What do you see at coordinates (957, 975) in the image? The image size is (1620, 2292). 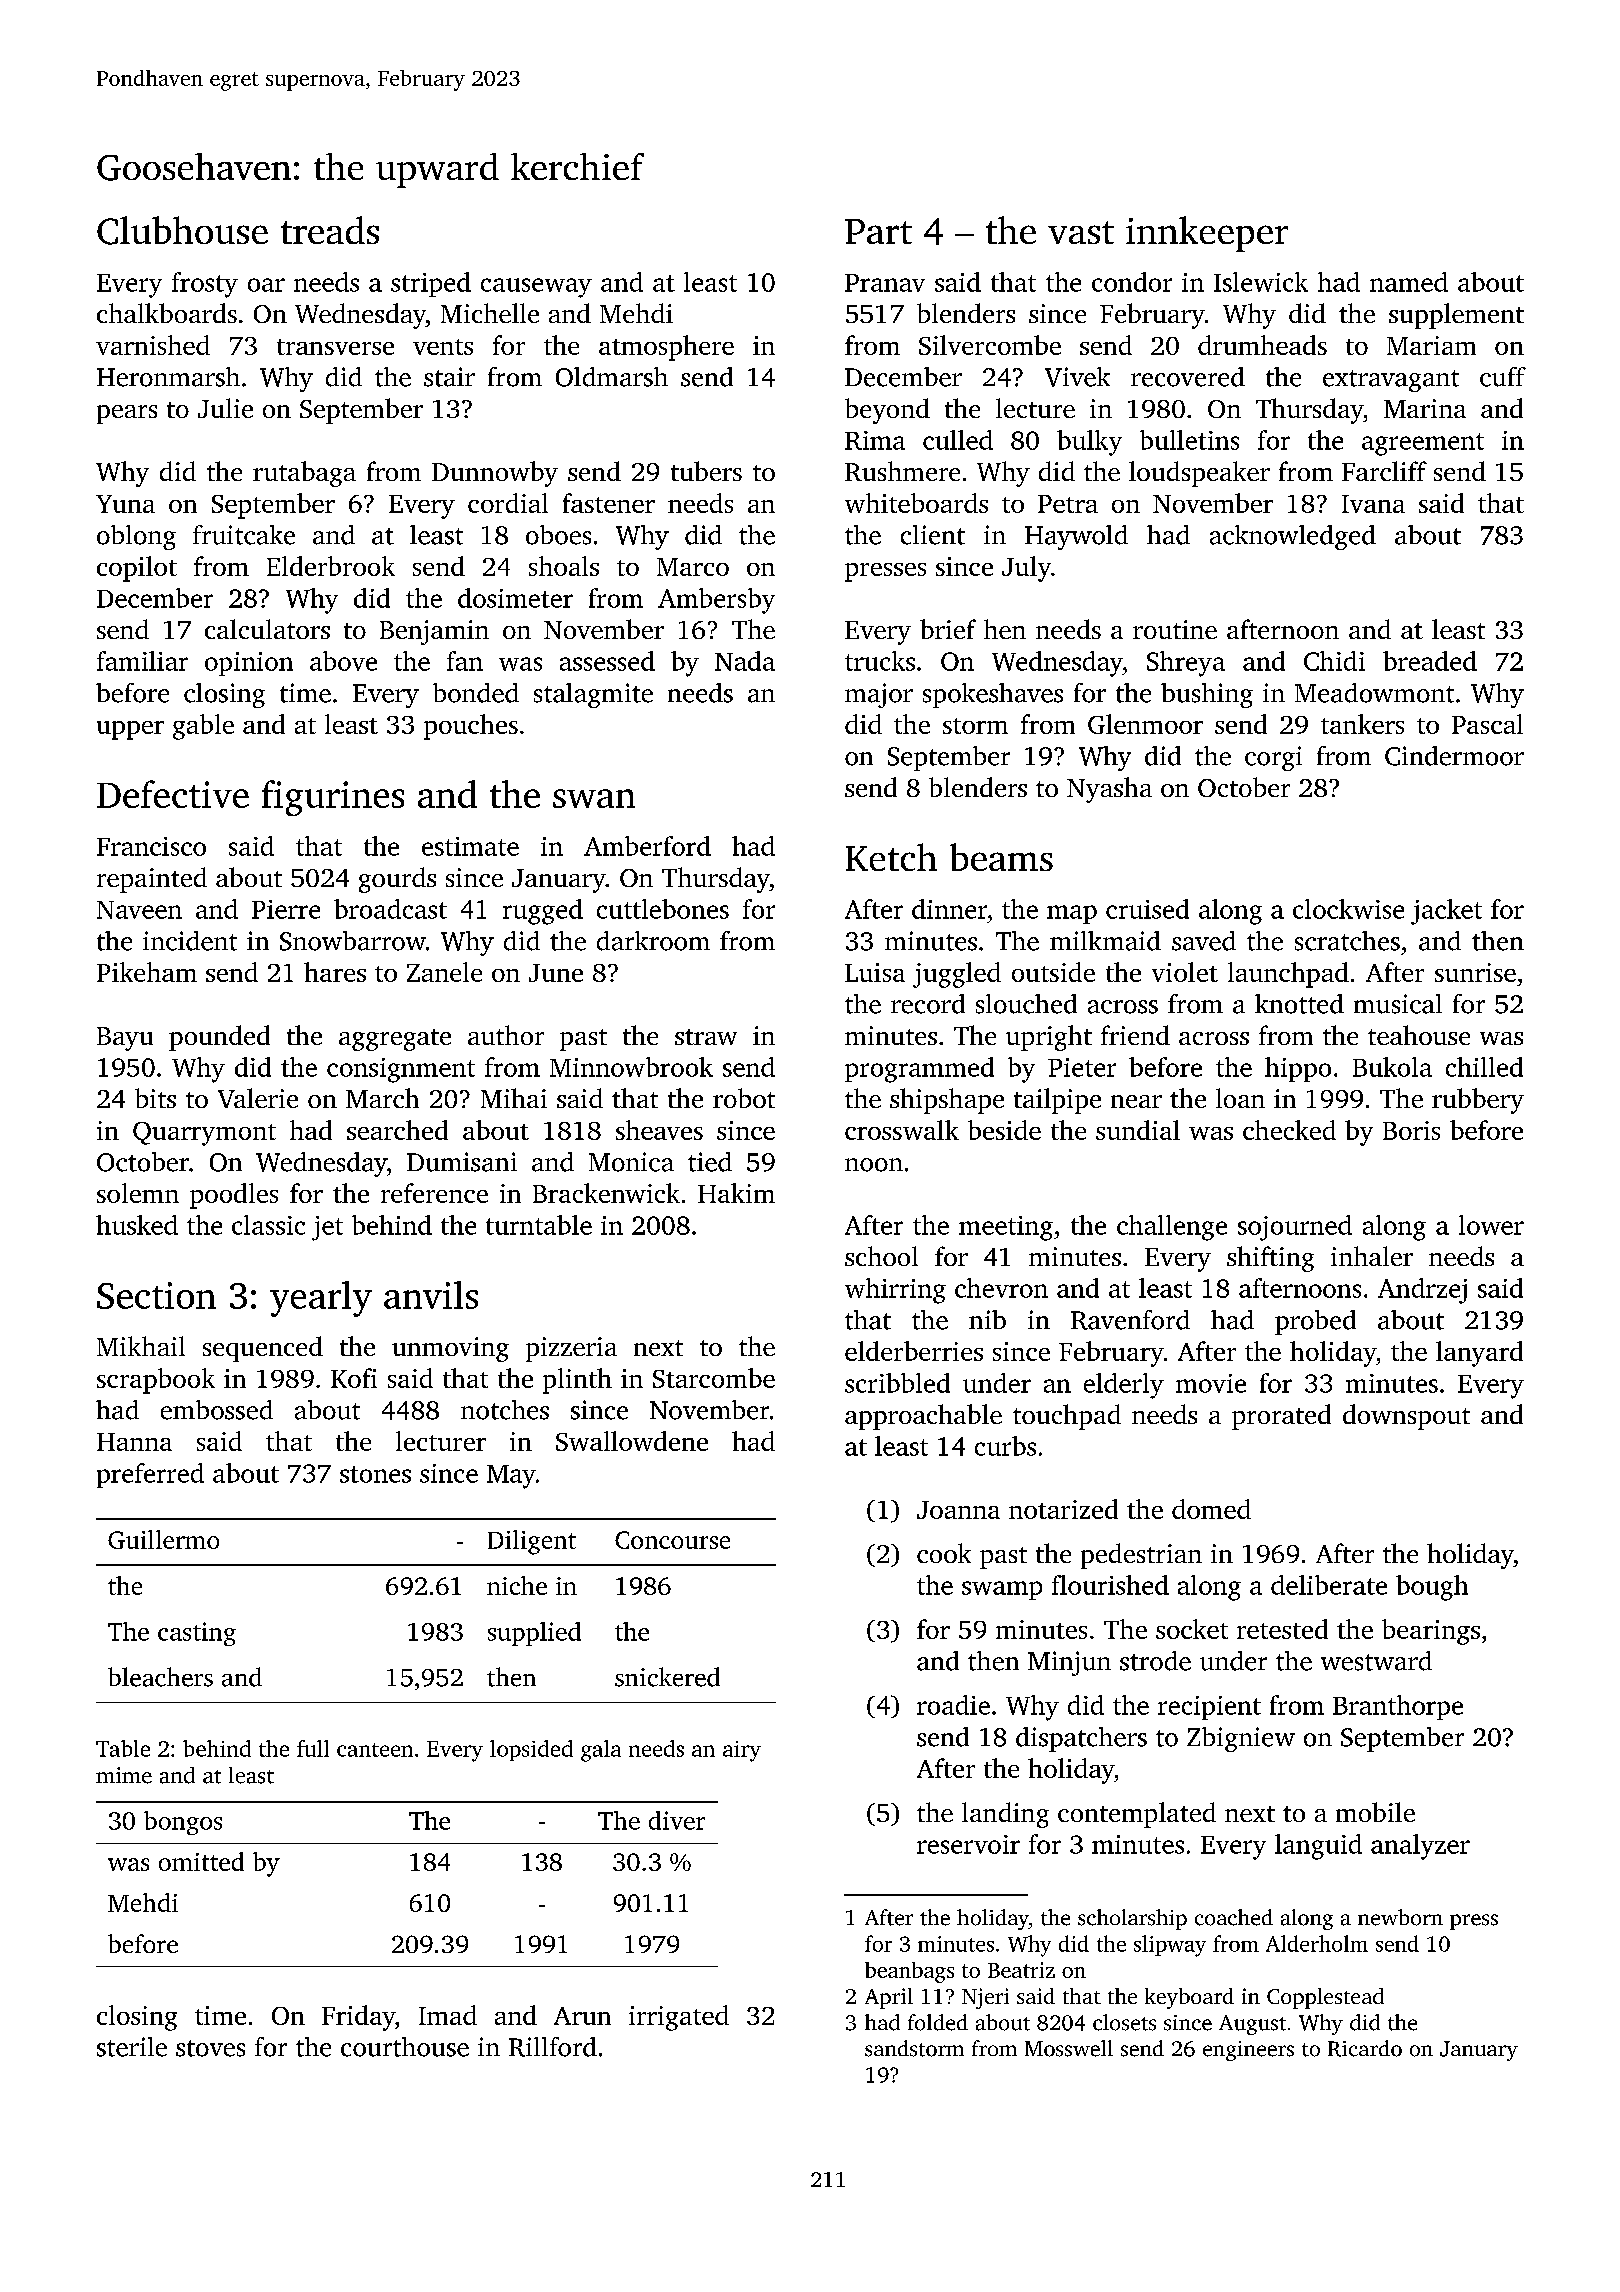 I see `juggled` at bounding box center [957, 975].
